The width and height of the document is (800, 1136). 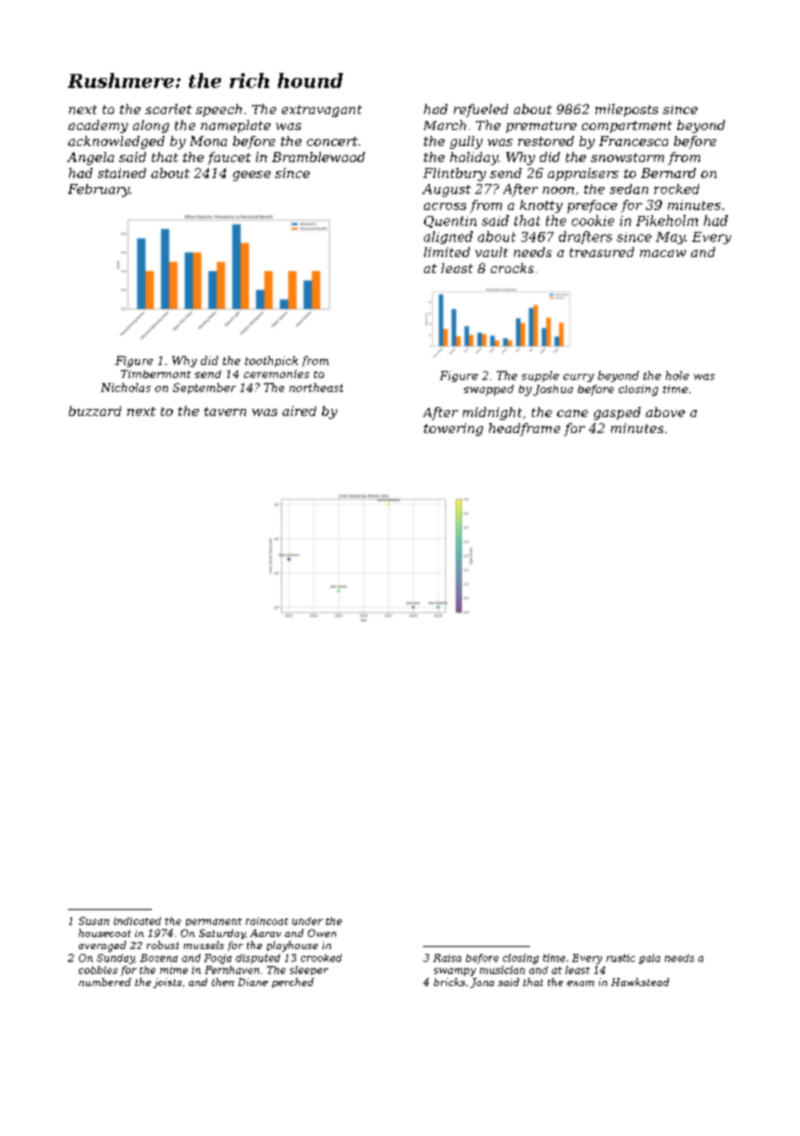 What do you see at coordinates (453, 429) in the document?
I see `towering` at bounding box center [453, 429].
